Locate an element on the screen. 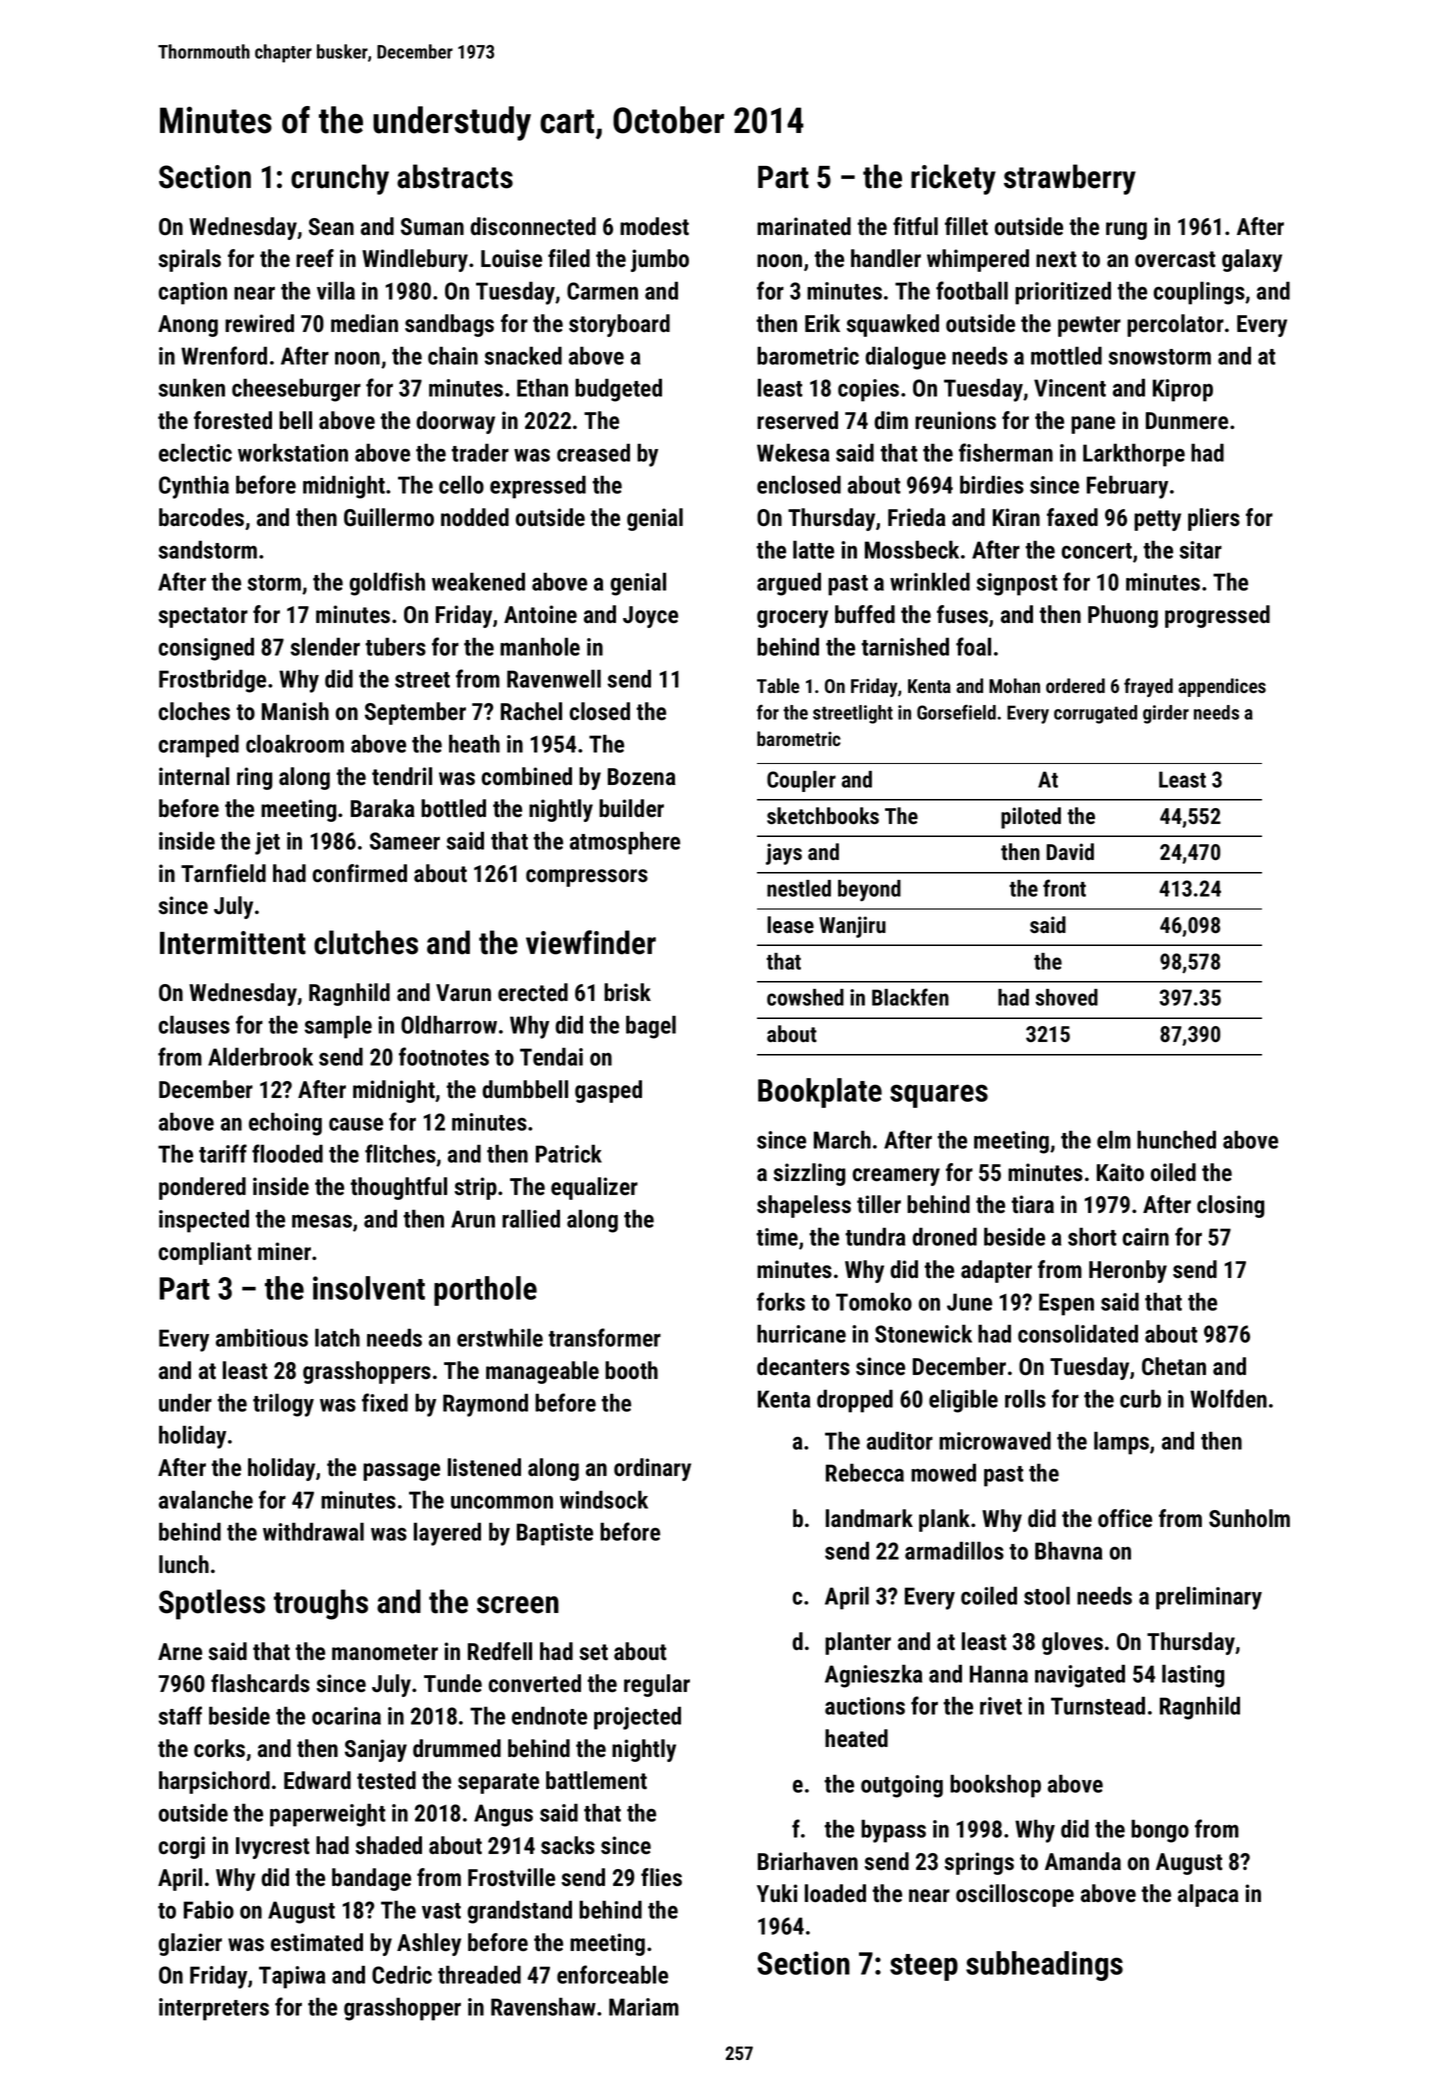  sacks is located at coordinates (568, 1845).
